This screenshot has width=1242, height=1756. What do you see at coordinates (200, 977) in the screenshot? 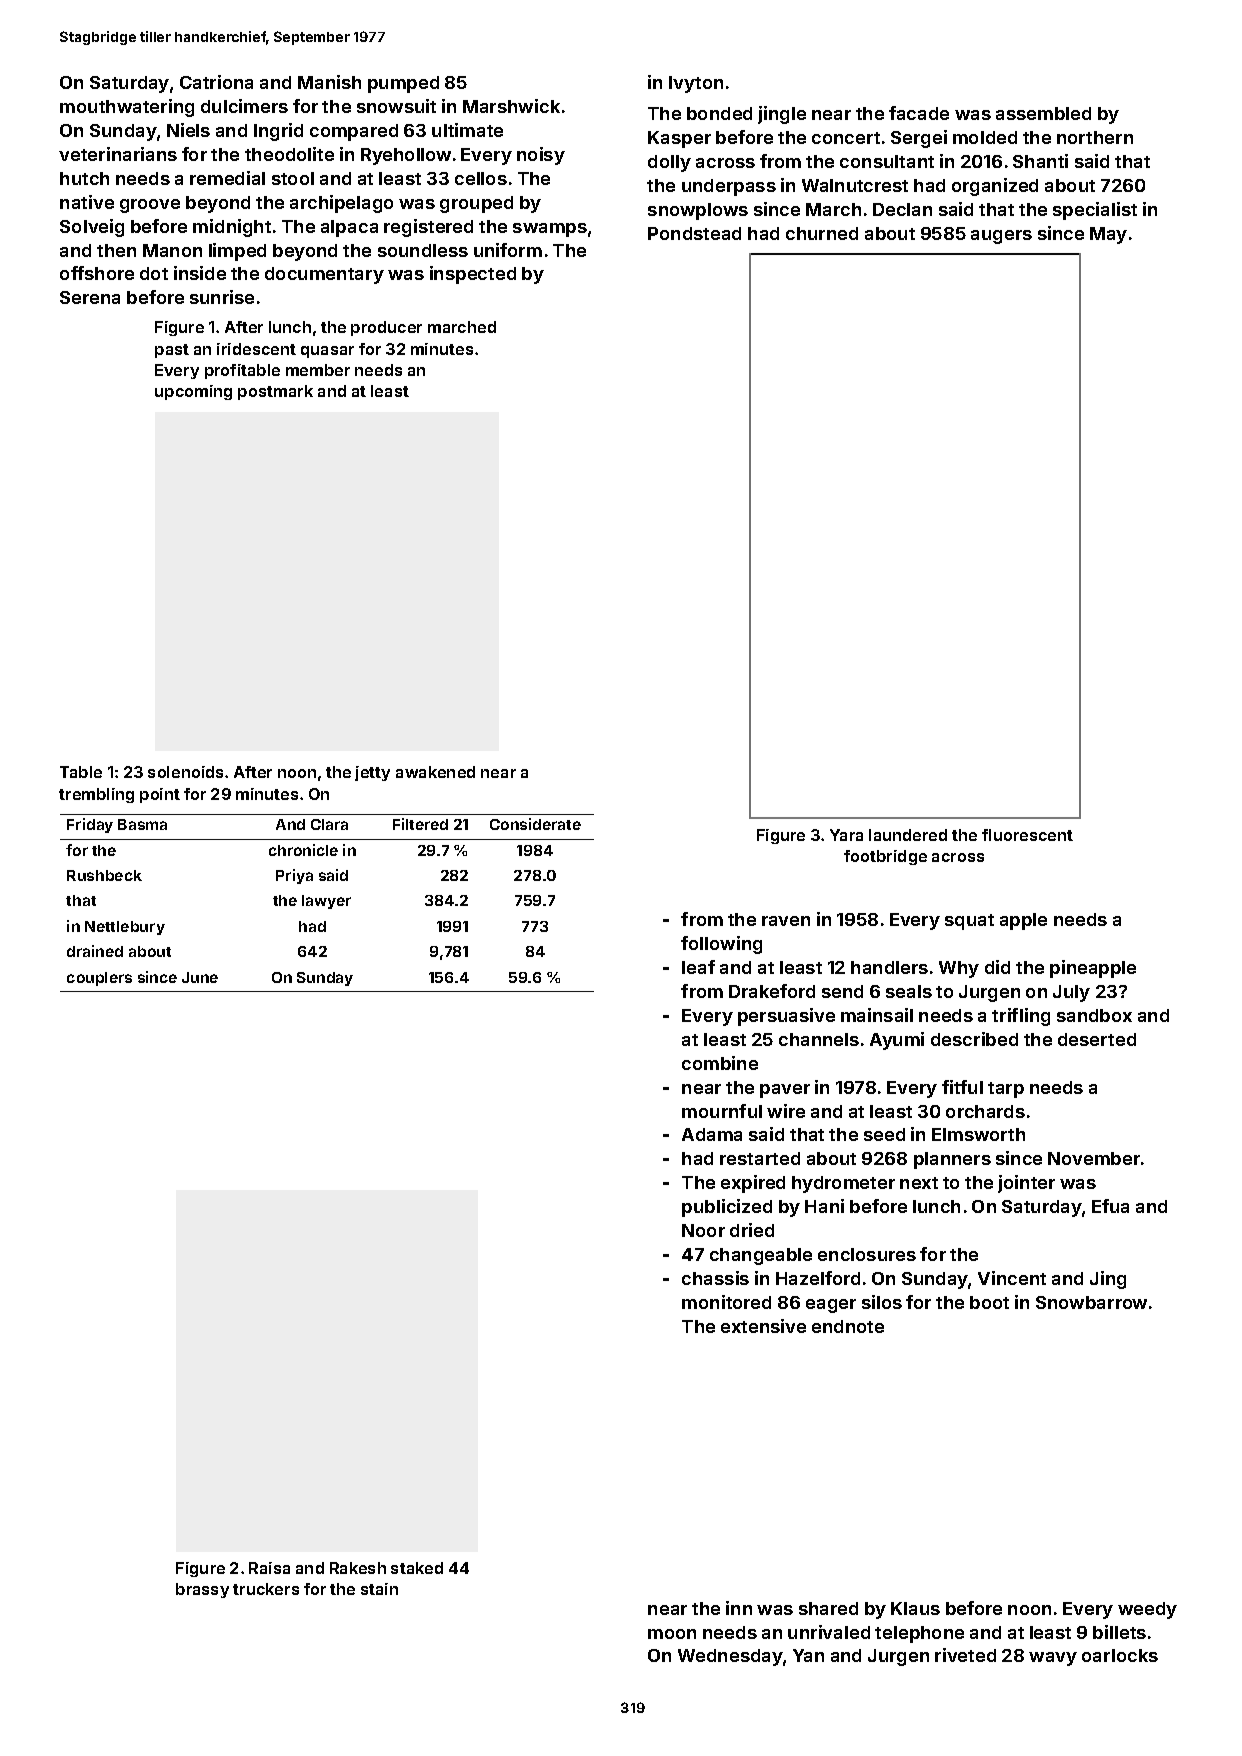
I see `June` at bounding box center [200, 977].
